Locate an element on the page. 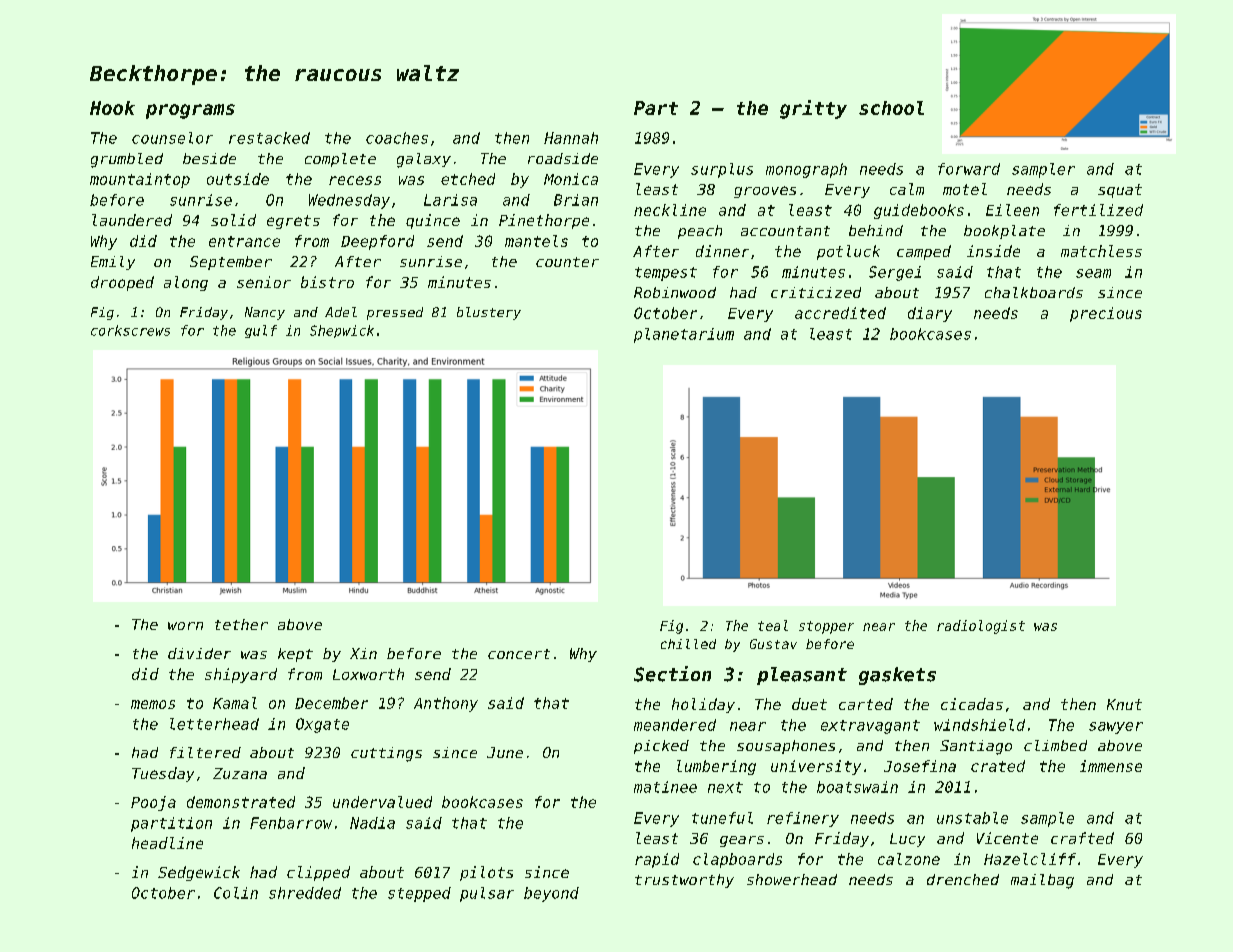 Image resolution: width=1233 pixels, height=952 pixels. Shepwick is located at coordinates (342, 331).
